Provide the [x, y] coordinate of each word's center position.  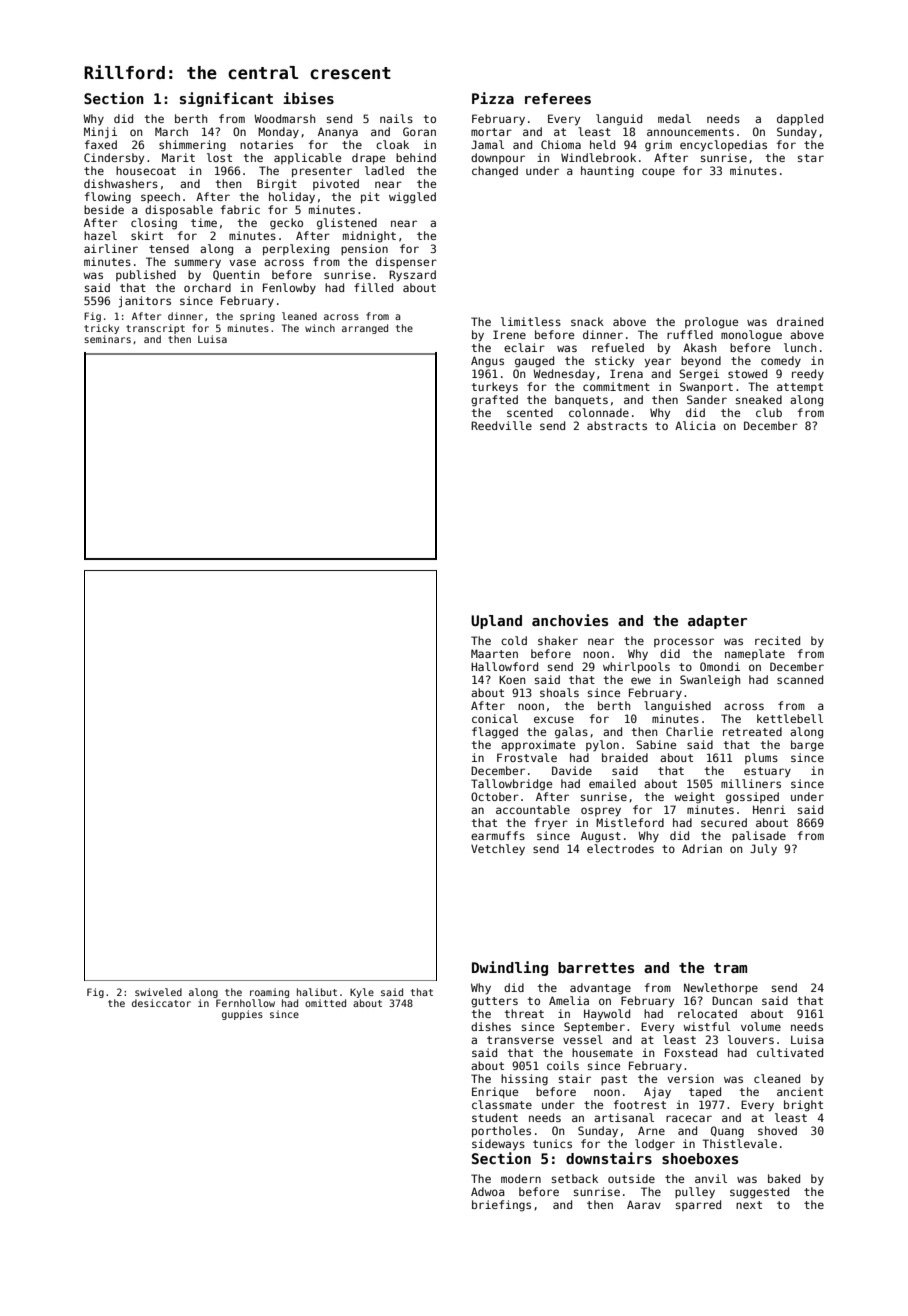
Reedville [501, 425]
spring [257, 317]
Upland [496, 622]
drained [800, 321]
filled [373, 287]
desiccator [161, 1003]
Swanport [706, 387]
